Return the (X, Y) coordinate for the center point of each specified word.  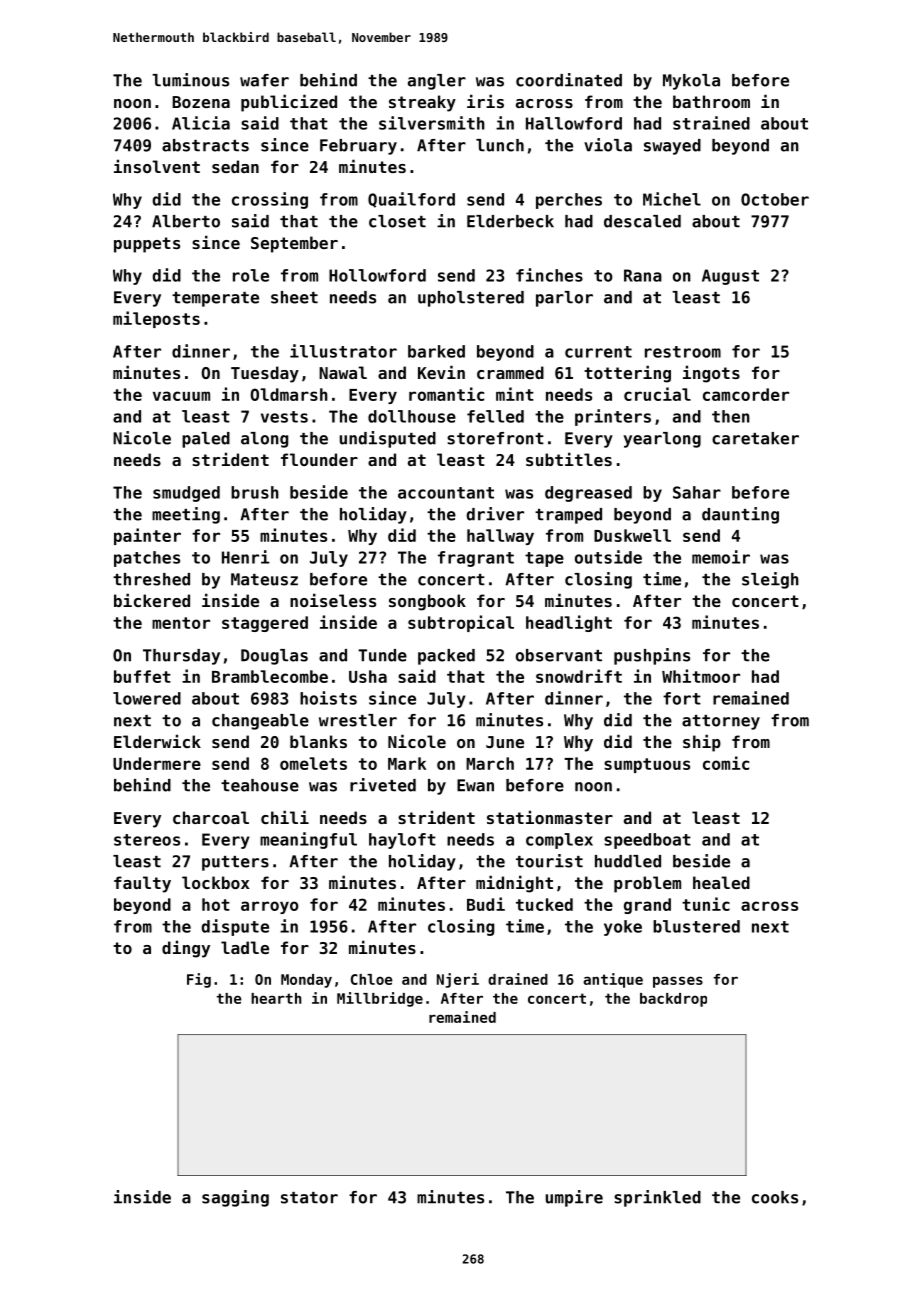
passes (678, 982)
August (730, 277)
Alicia (201, 123)
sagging (235, 1198)
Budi (486, 904)
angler (437, 82)
